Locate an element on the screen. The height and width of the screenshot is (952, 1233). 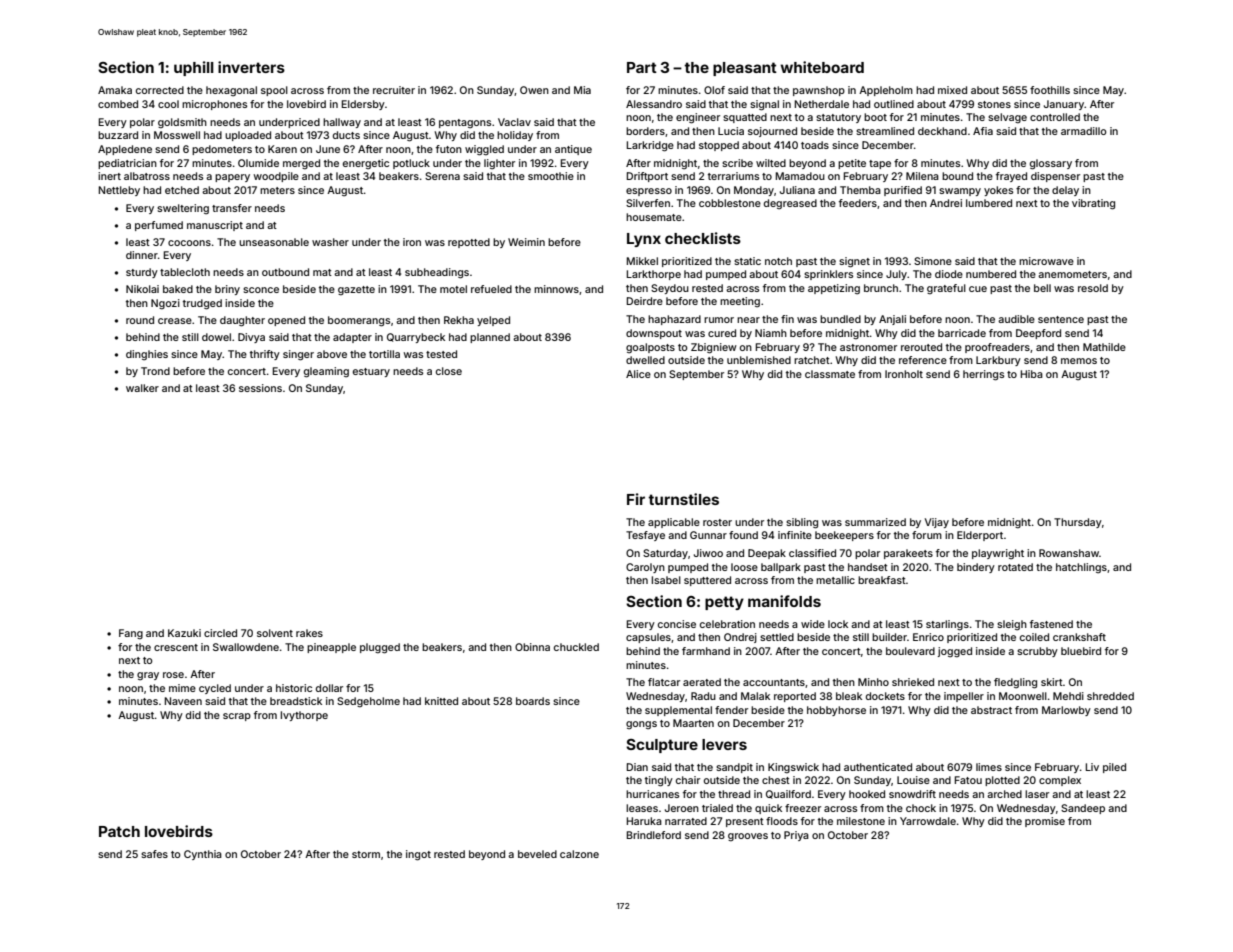
Tesfaye is located at coordinates (645, 536).
